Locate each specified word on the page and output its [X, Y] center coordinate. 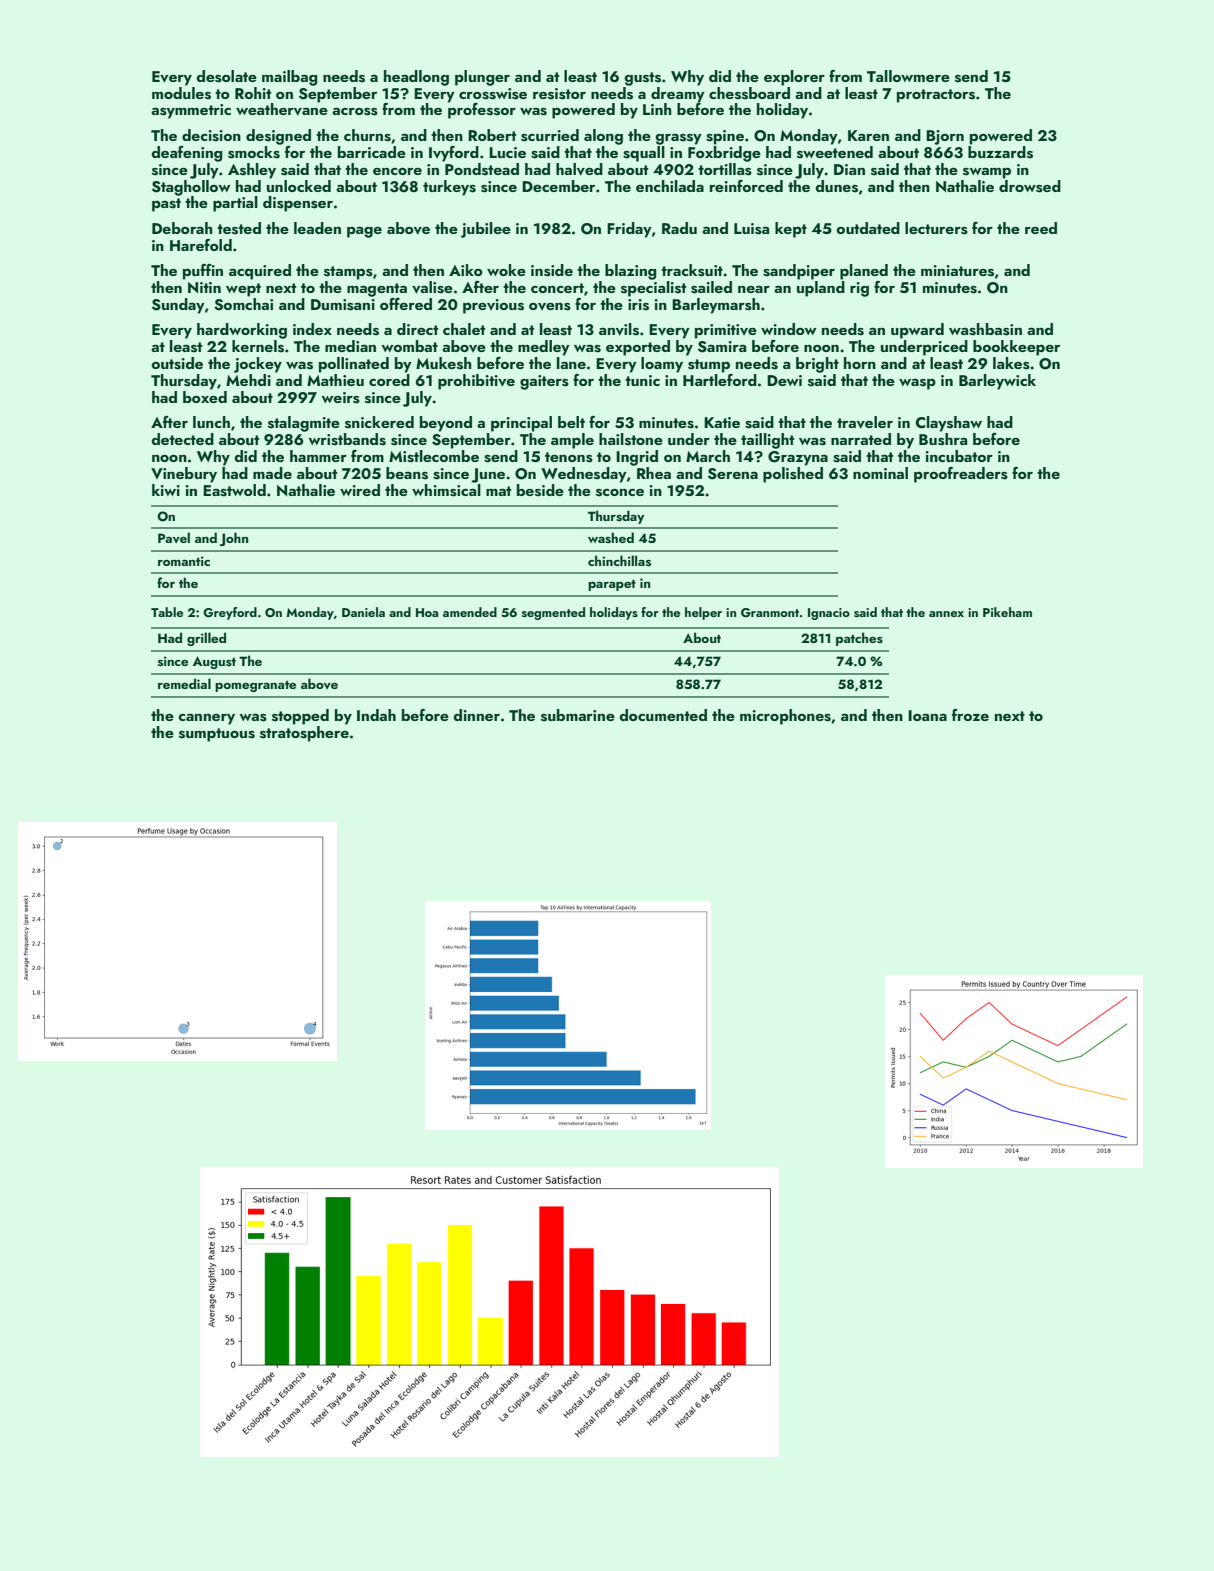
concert [557, 288]
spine [725, 137]
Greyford [230, 613]
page [364, 232]
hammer [318, 456]
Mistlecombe [434, 456]
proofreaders [961, 475]
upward [917, 331]
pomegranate [255, 686]
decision [211, 135]
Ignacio [829, 614]
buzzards [1000, 152]
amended [470, 612]
